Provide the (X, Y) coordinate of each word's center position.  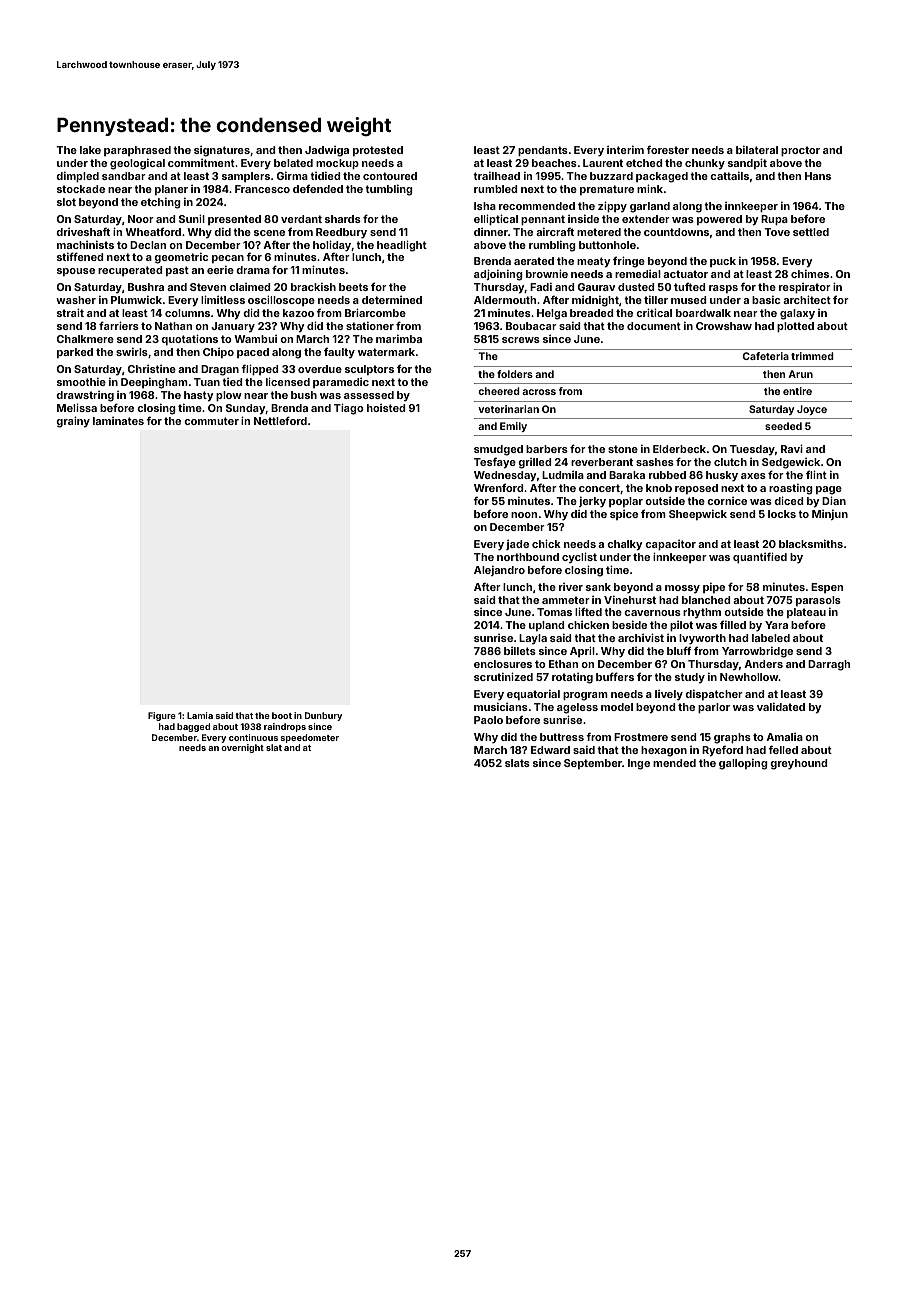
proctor (800, 151)
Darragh (829, 665)
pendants (543, 151)
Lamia (200, 715)
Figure (162, 716)
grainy (73, 422)
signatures (222, 151)
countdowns (676, 232)
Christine (152, 369)
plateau (806, 613)
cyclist (579, 557)
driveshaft (83, 231)
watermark (386, 352)
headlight (402, 246)
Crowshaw (724, 326)
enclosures (503, 664)
